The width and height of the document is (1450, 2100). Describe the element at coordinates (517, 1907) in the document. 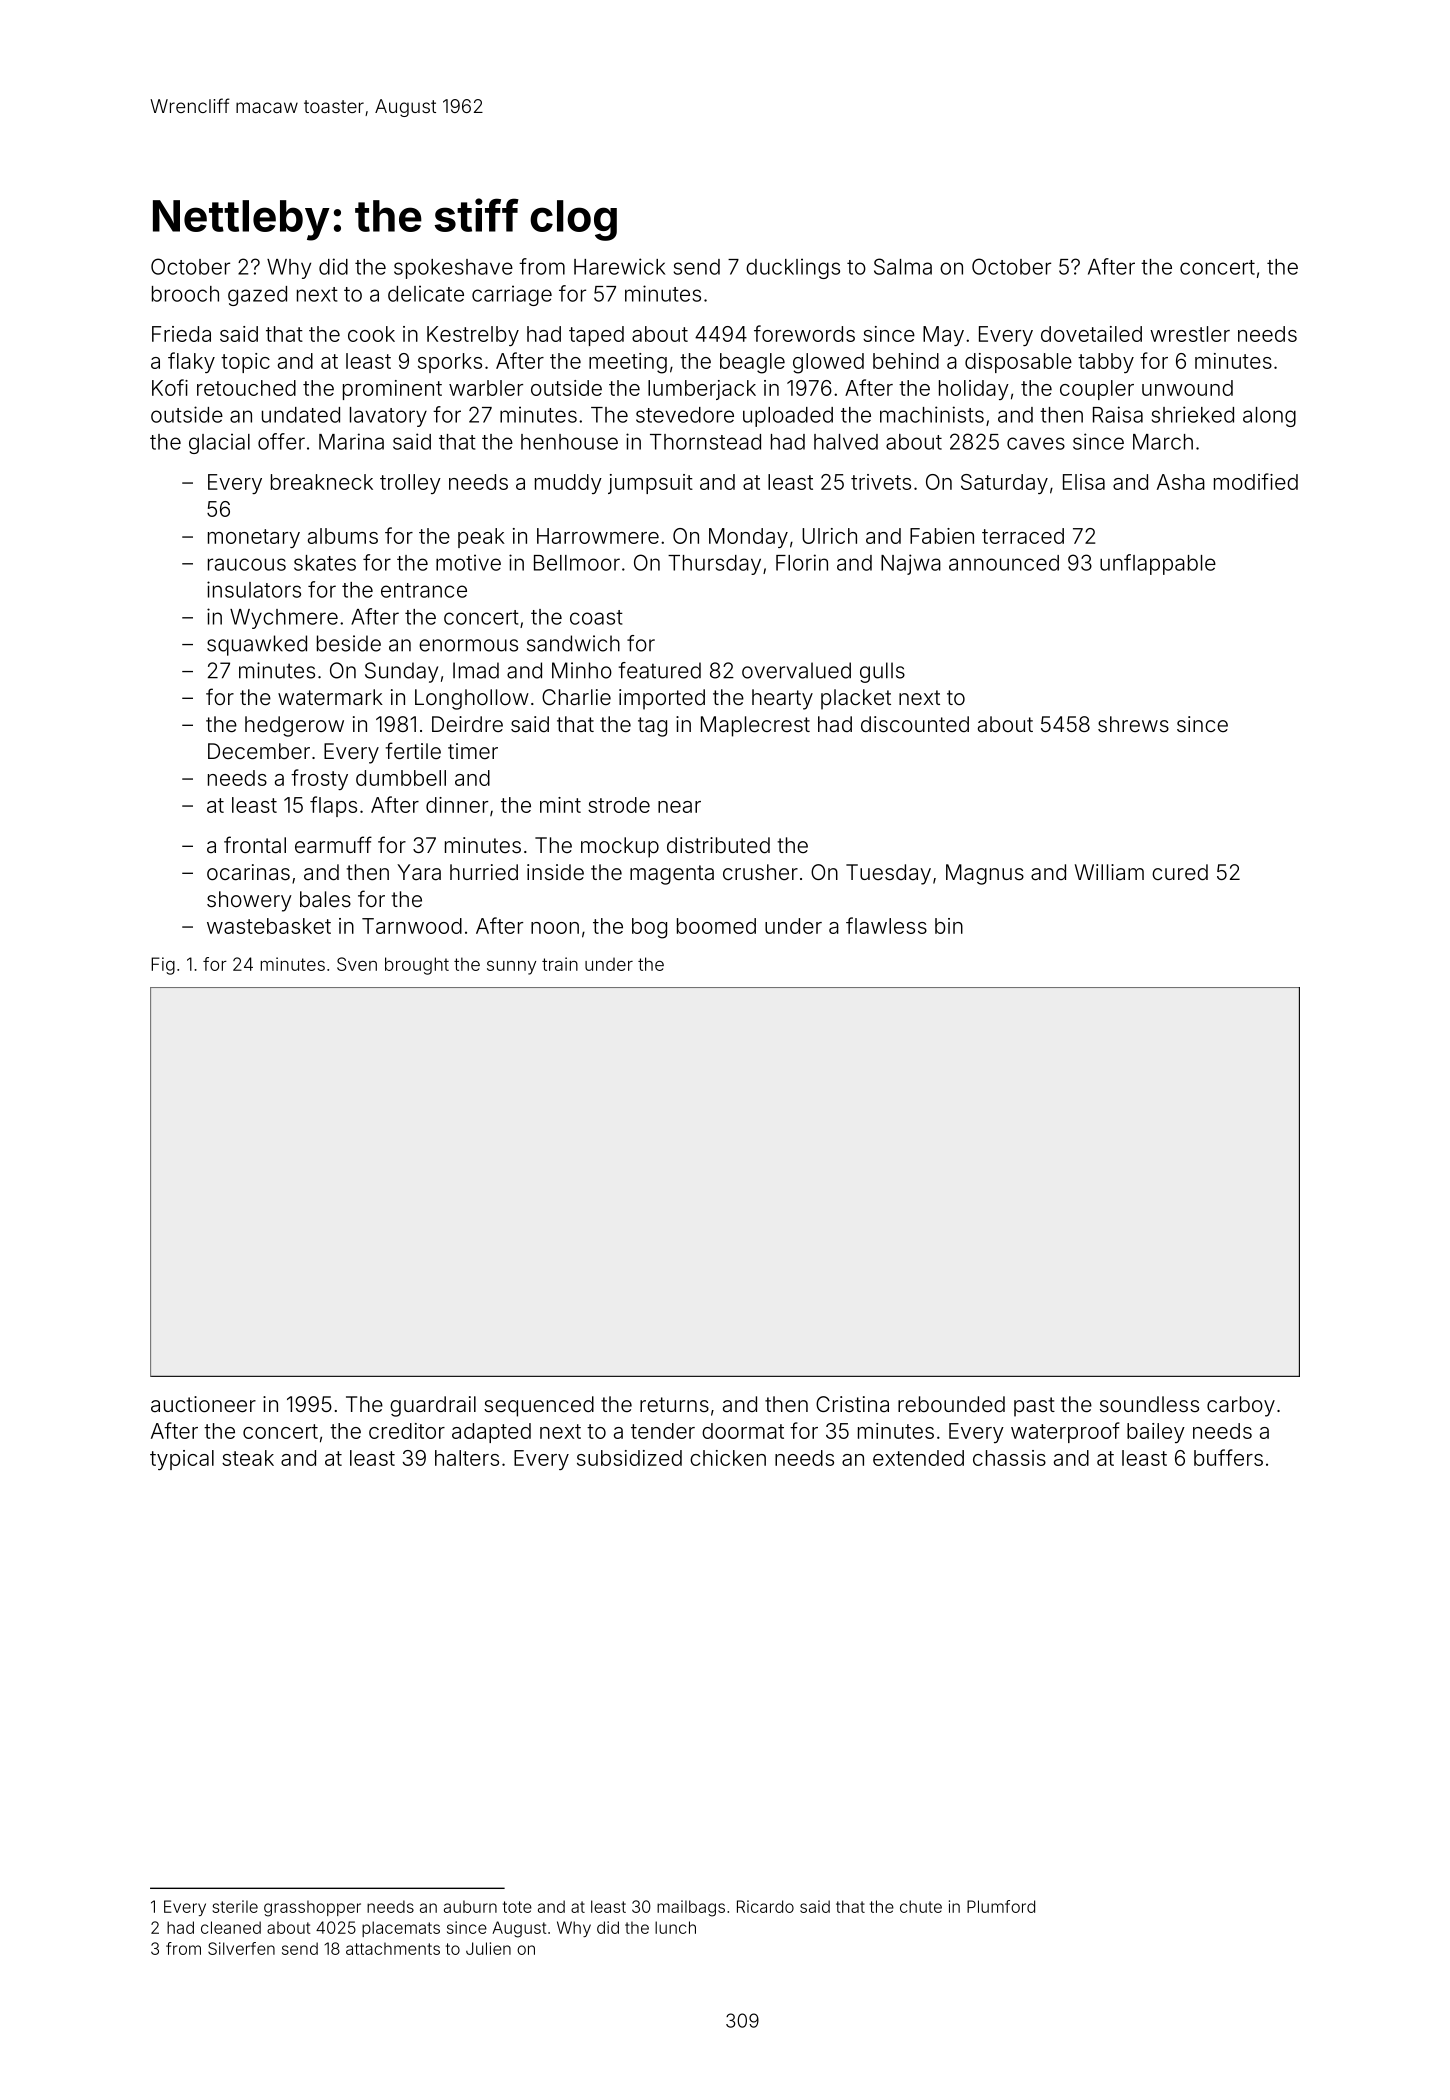

I see `tote` at that location.
